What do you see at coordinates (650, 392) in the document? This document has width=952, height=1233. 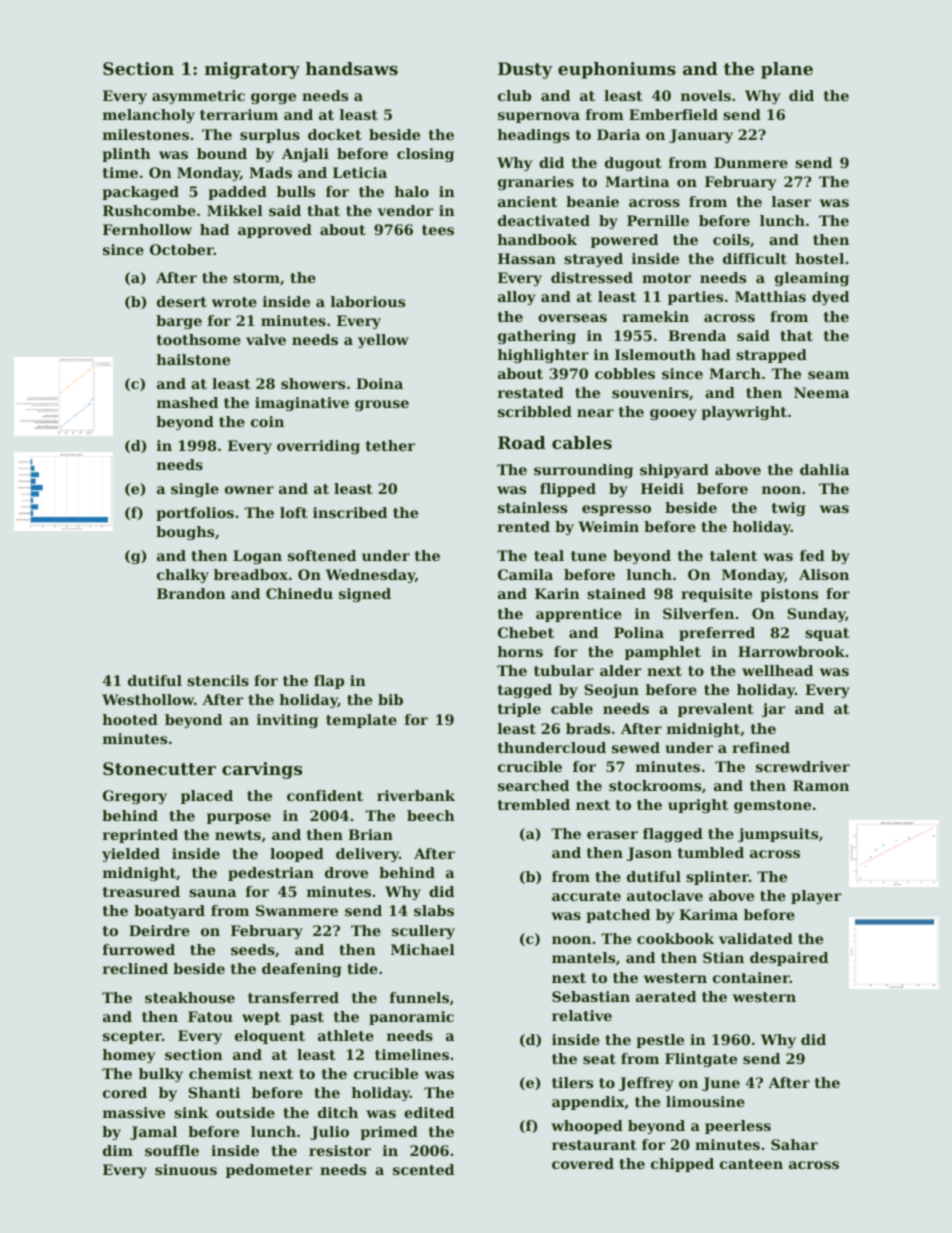 I see `souvenirs` at bounding box center [650, 392].
